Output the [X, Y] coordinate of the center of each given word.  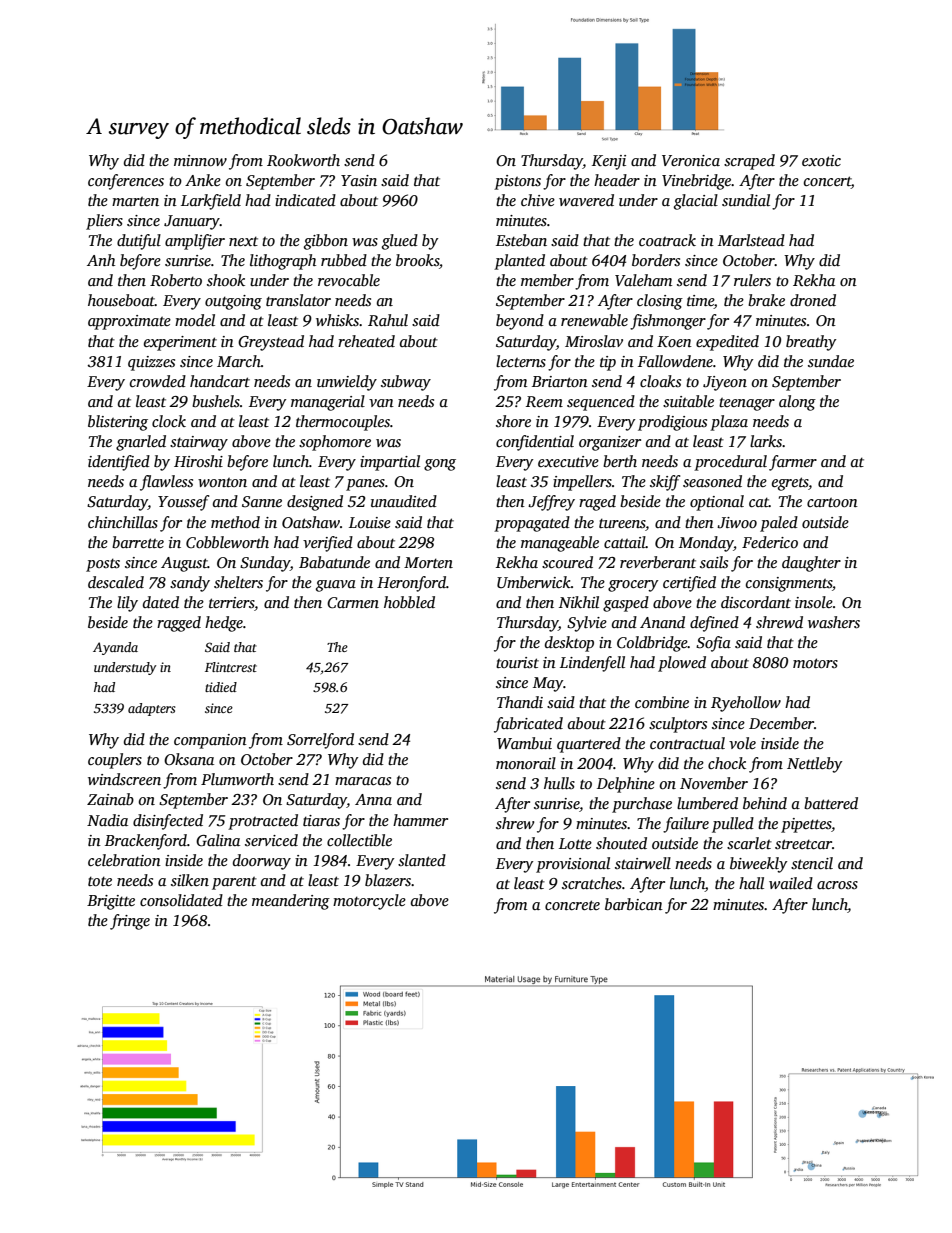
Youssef [183, 503]
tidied [221, 687]
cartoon [832, 502]
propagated [532, 524]
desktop [569, 644]
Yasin [359, 180]
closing [660, 302]
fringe [130, 922]
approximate [129, 322]
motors [815, 663]
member [547, 280]
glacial [696, 202]
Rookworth [303, 160]
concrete [572, 905]
